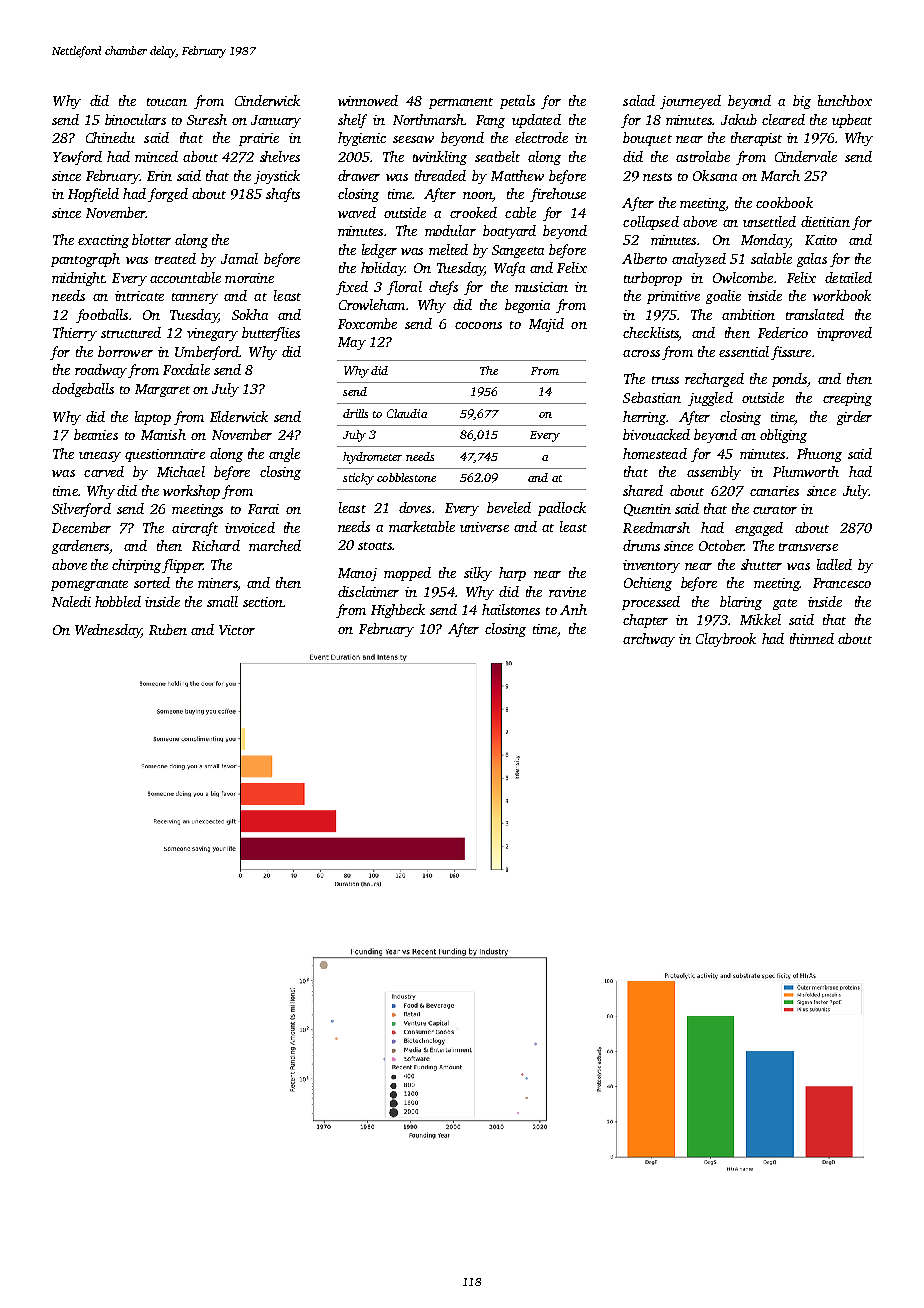 This document has width=924, height=1308. I want to click on transverse, so click(808, 547).
